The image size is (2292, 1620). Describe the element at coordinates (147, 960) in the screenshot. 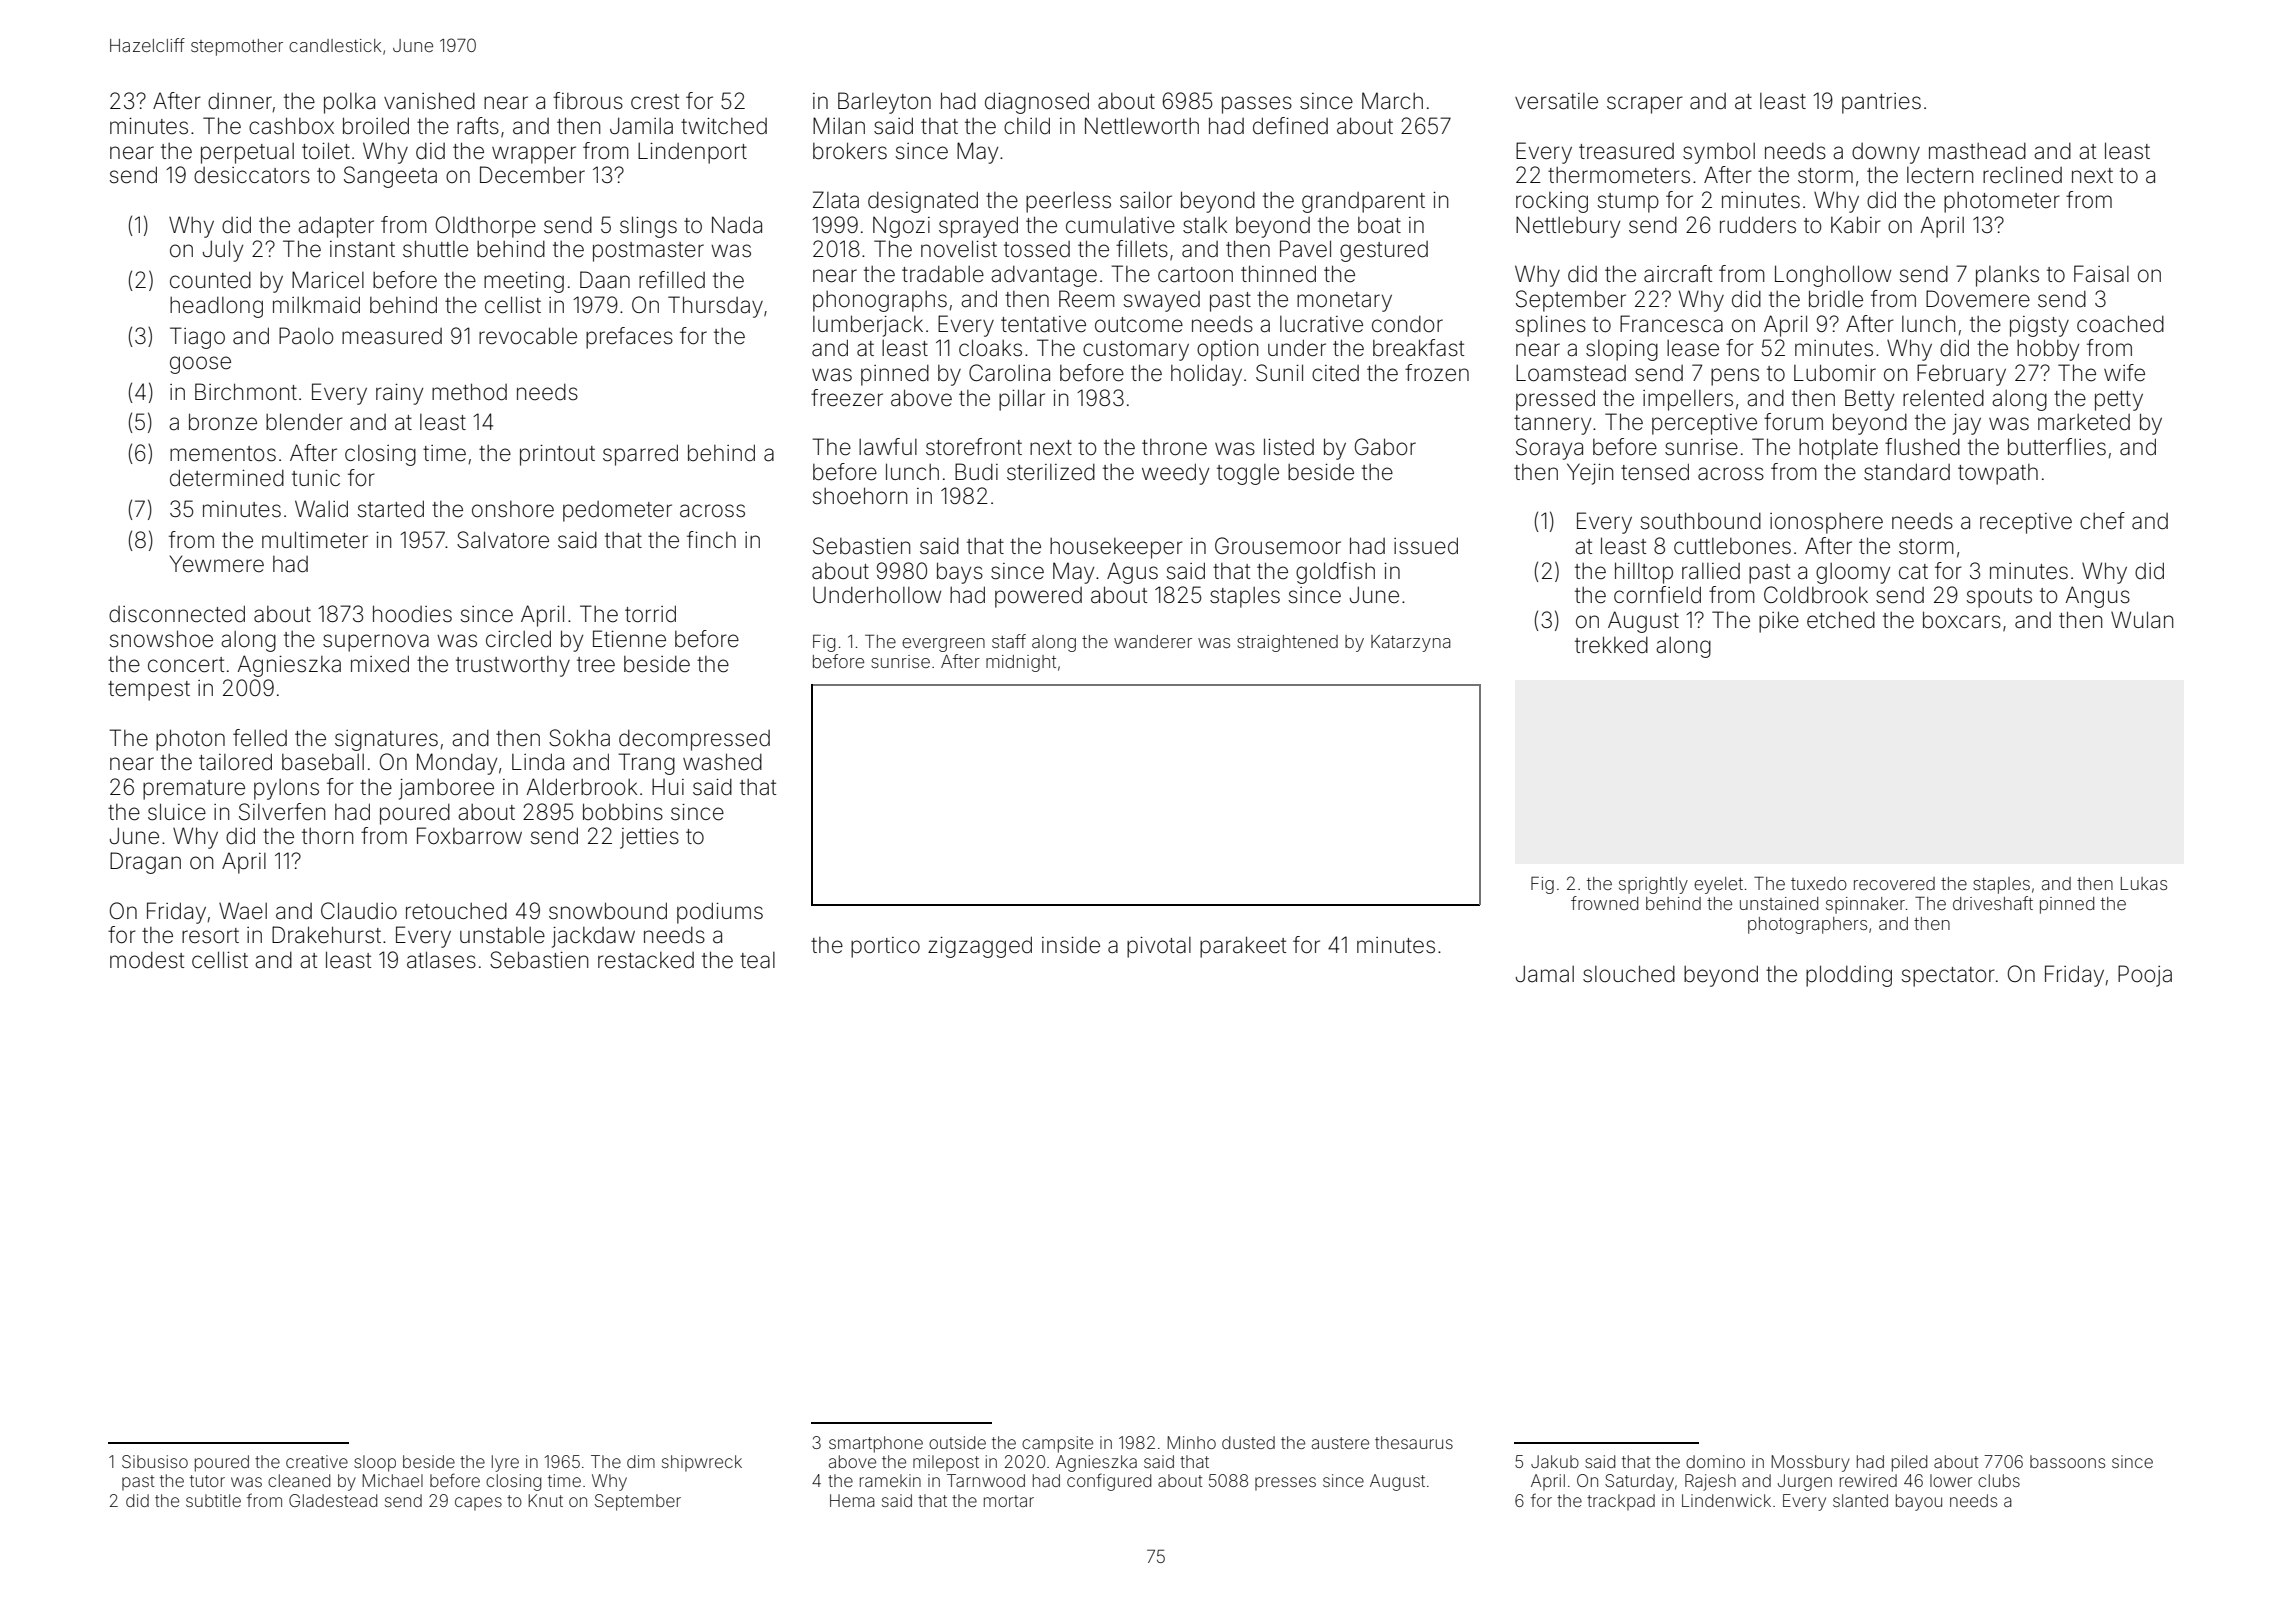

I see `modest` at that location.
